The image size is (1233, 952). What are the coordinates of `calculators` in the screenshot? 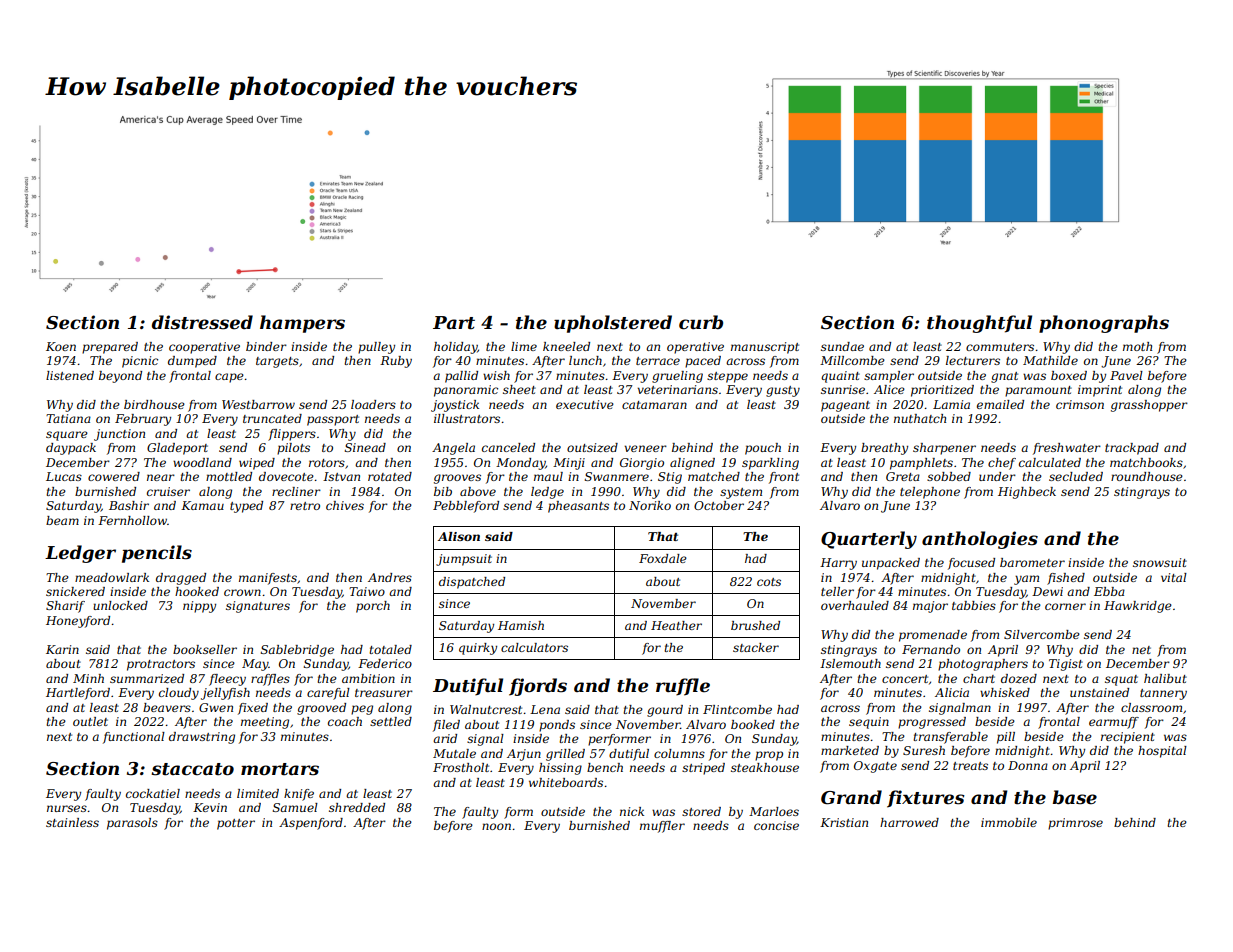 It's located at (534, 647).
